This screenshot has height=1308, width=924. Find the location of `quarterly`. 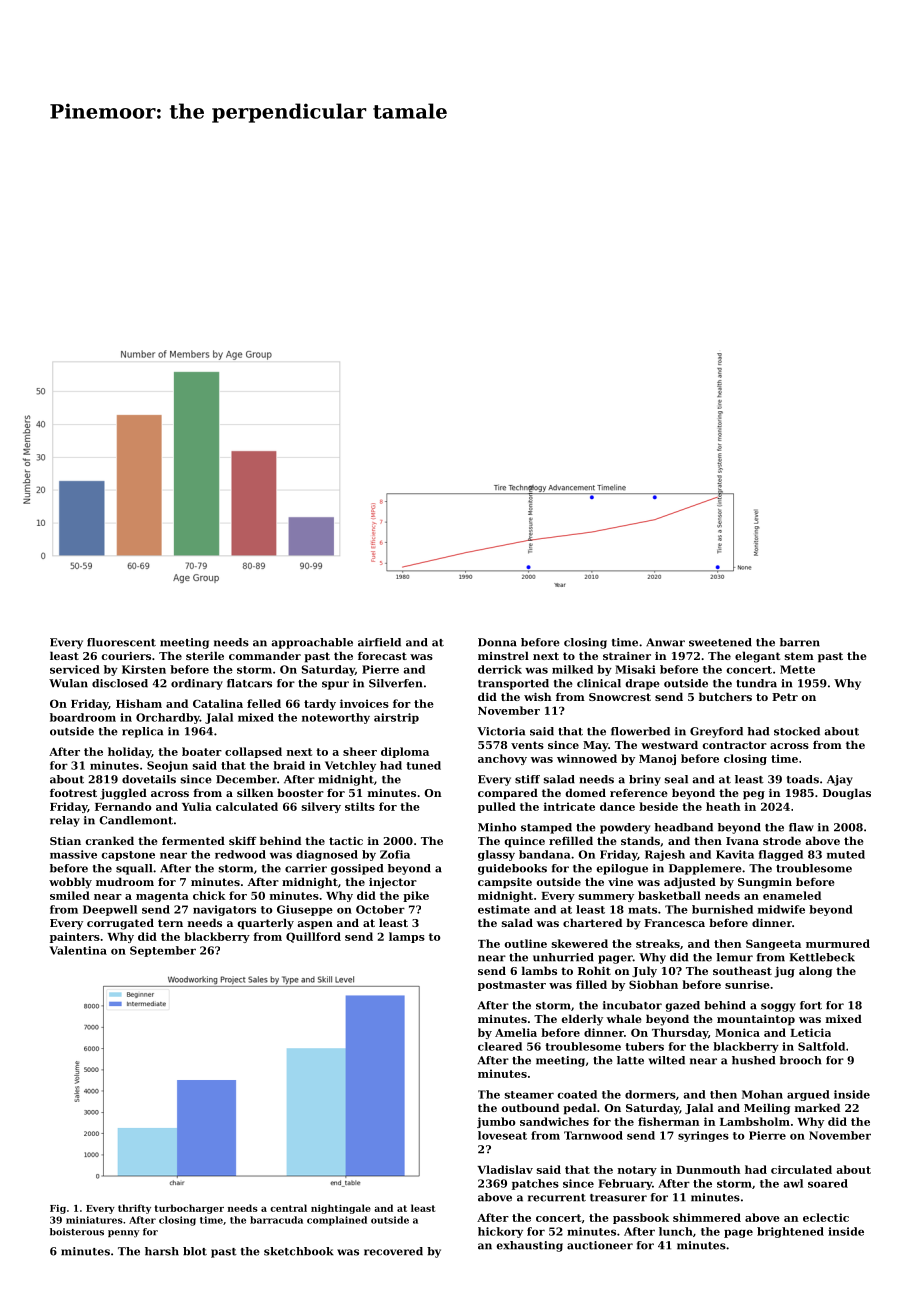

quarterly is located at coordinates (266, 924).
